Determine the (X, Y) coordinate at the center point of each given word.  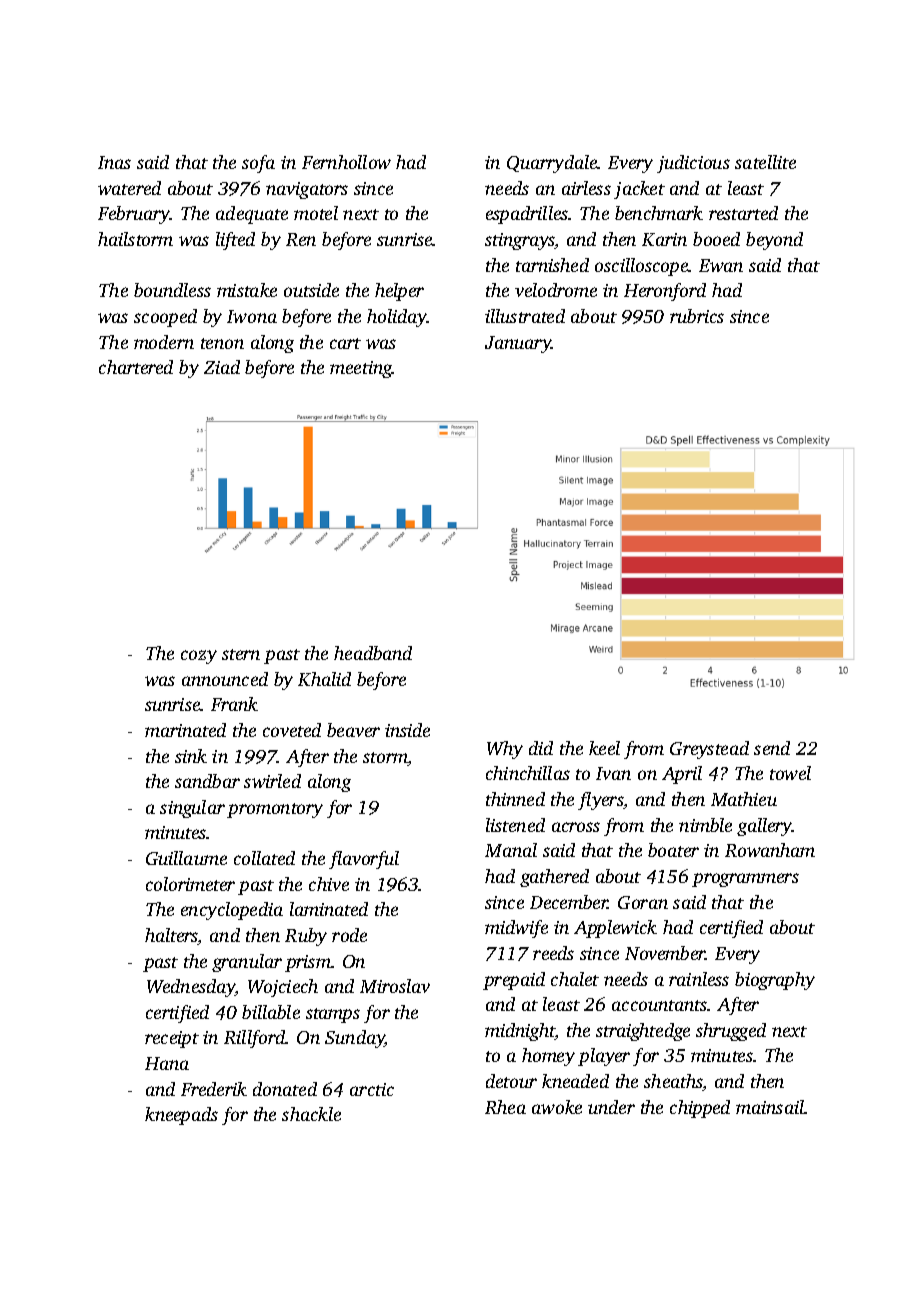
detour (511, 1081)
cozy (199, 657)
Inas (114, 162)
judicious (693, 164)
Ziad (222, 367)
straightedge (643, 1032)
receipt (172, 1039)
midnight (520, 1032)
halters (171, 936)
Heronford (665, 292)
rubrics (697, 316)
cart (345, 343)
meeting (361, 369)
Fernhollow (346, 162)
